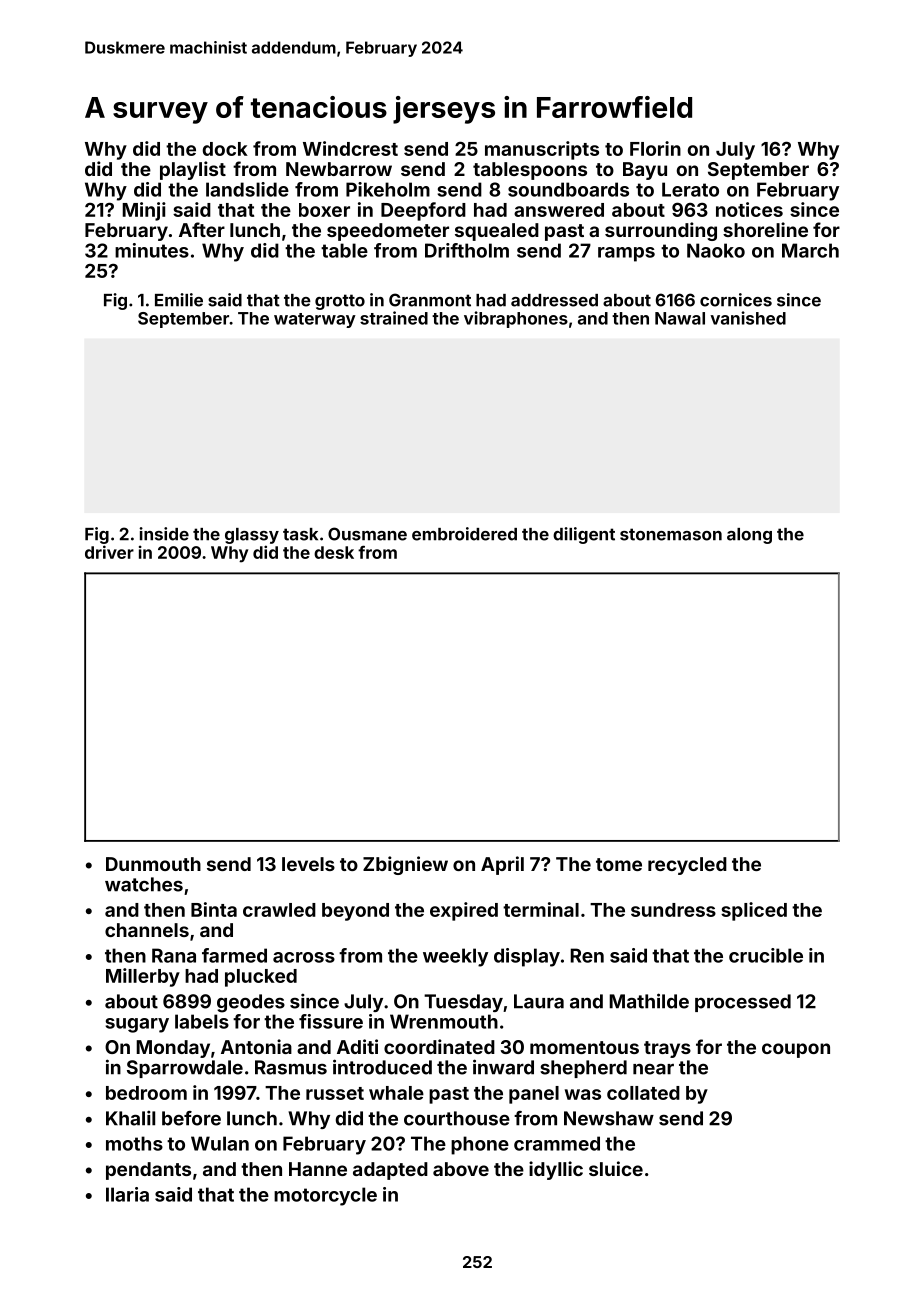 This screenshot has height=1314, width=924. I want to click on dock, so click(225, 149).
